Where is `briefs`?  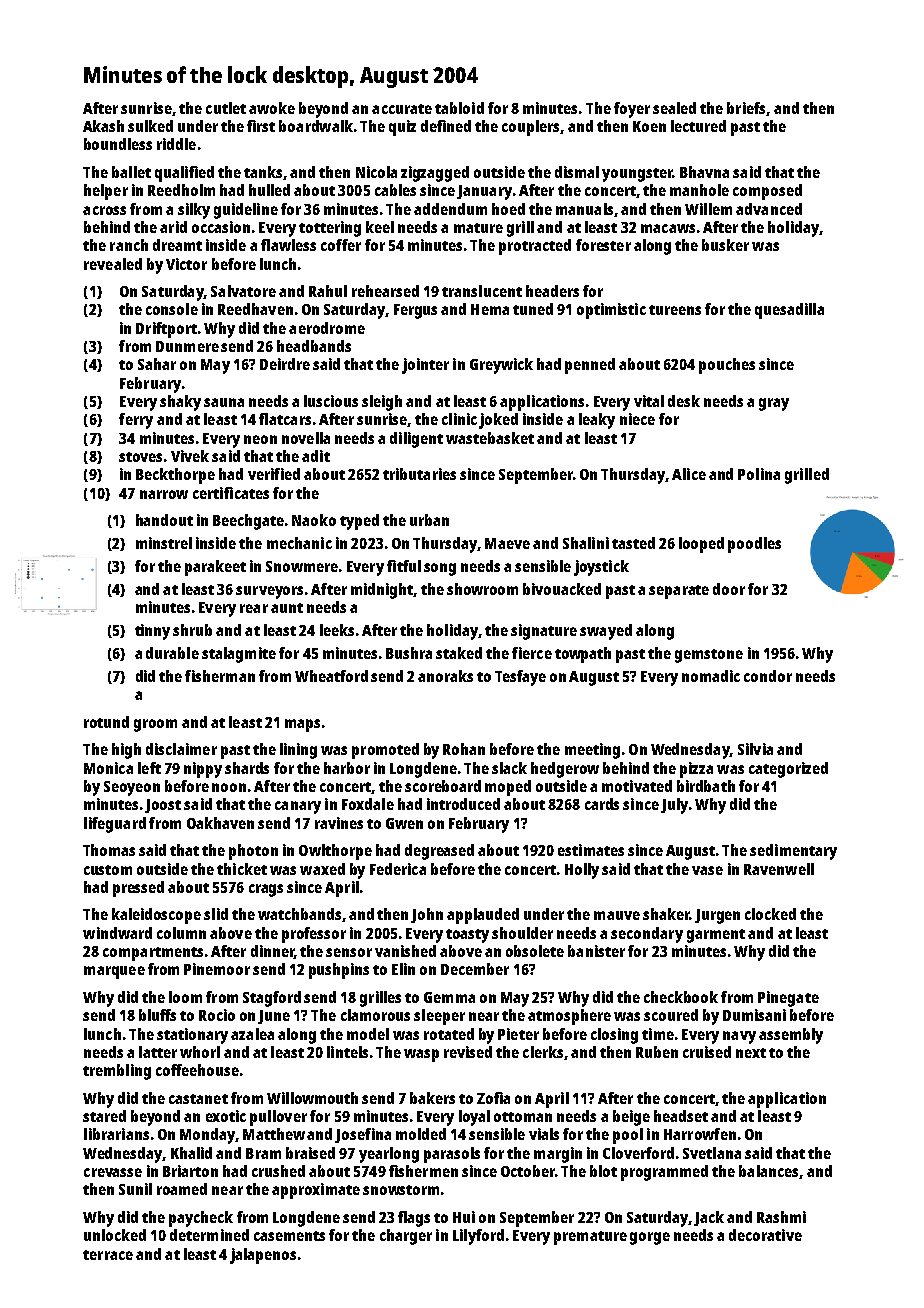 briefs is located at coordinates (746, 108).
